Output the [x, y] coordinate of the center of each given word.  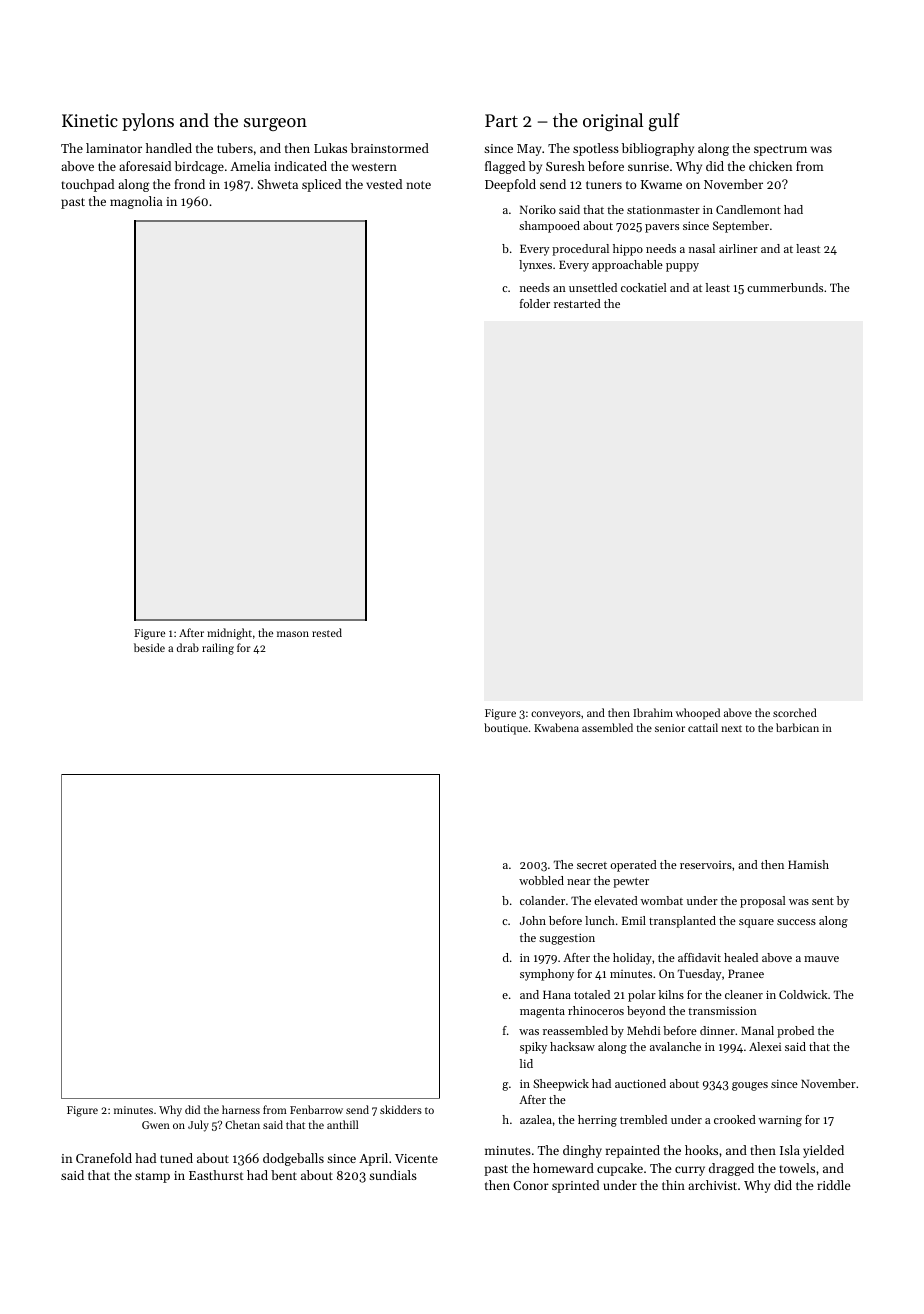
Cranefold [104, 1158]
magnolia [136, 202]
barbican [797, 727]
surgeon [275, 124]
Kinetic [90, 120]
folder [535, 303]
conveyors [556, 715]
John [533, 920]
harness [241, 1109]
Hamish [808, 864]
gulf [664, 122]
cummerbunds [785, 287]
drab [188, 647]
